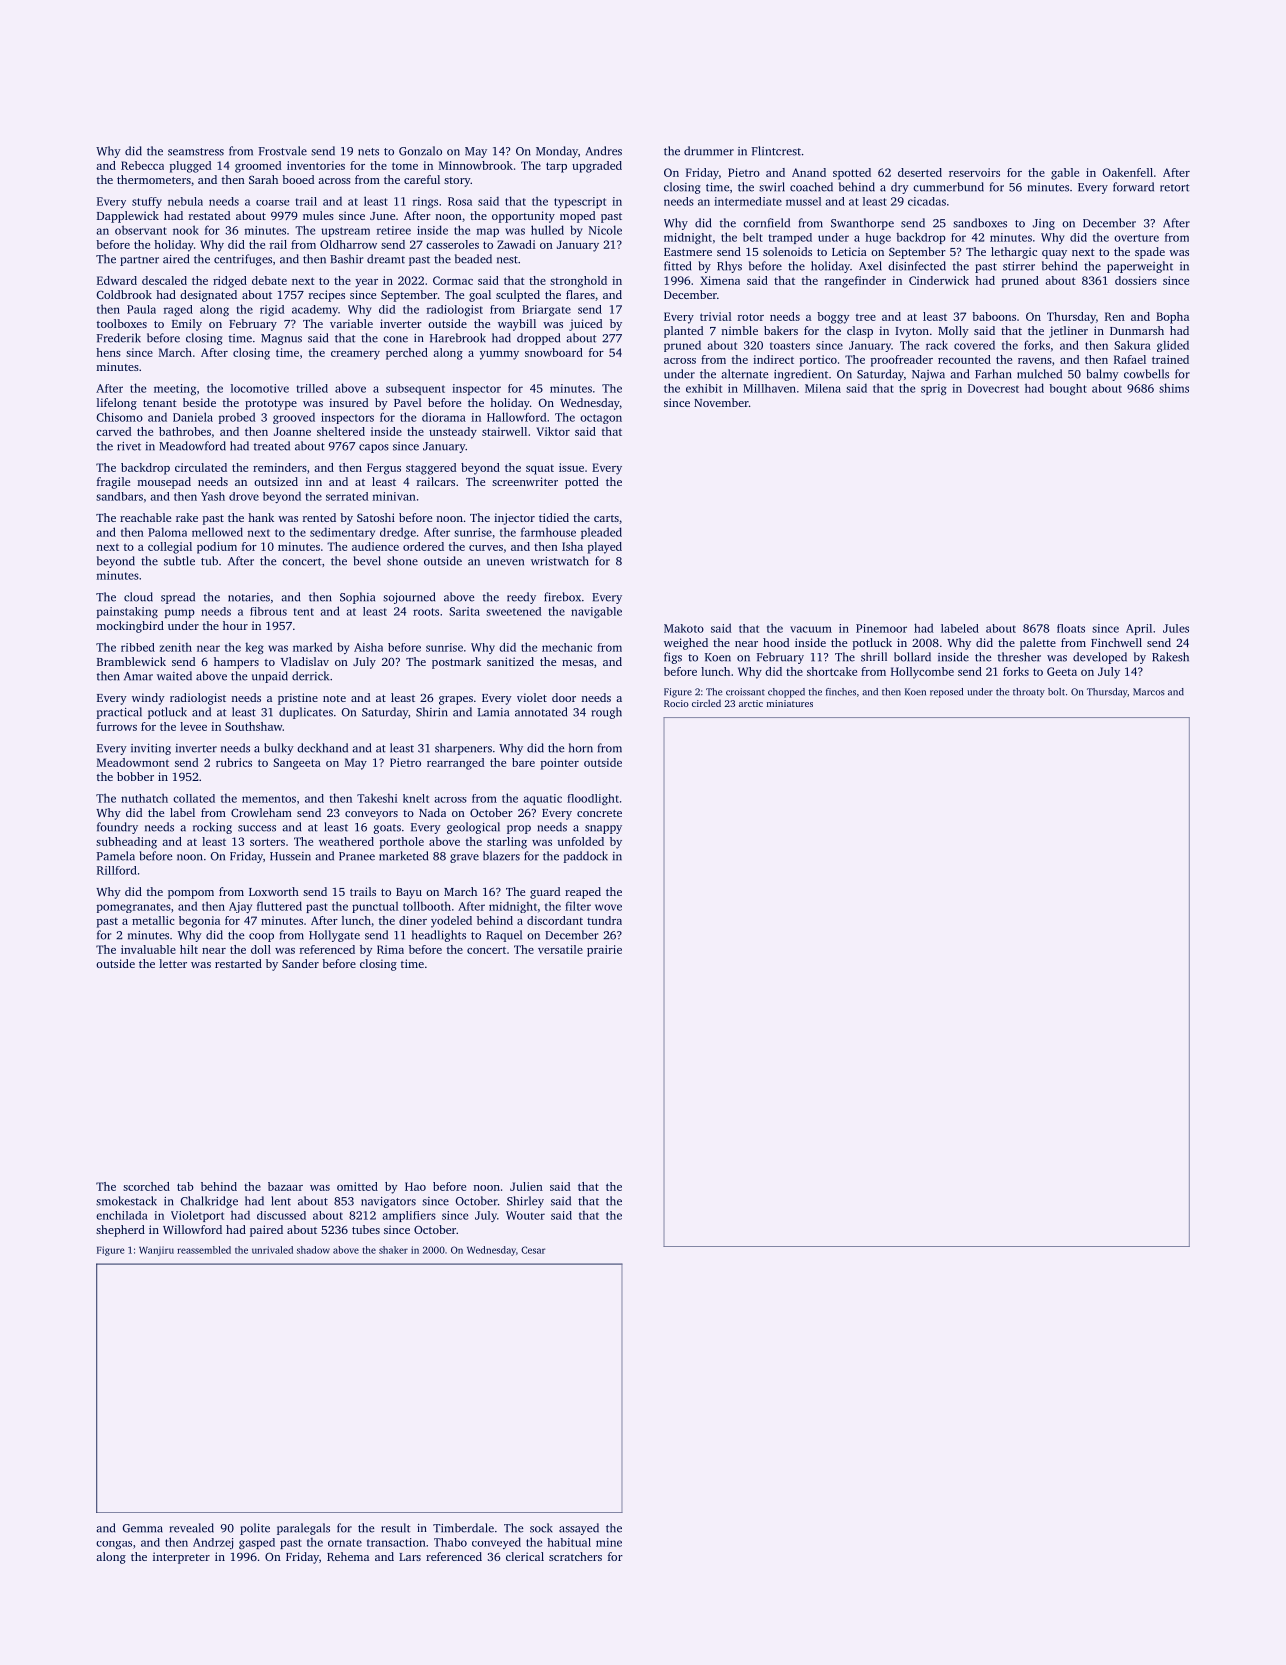  I want to click on hilt, so click(189, 949).
